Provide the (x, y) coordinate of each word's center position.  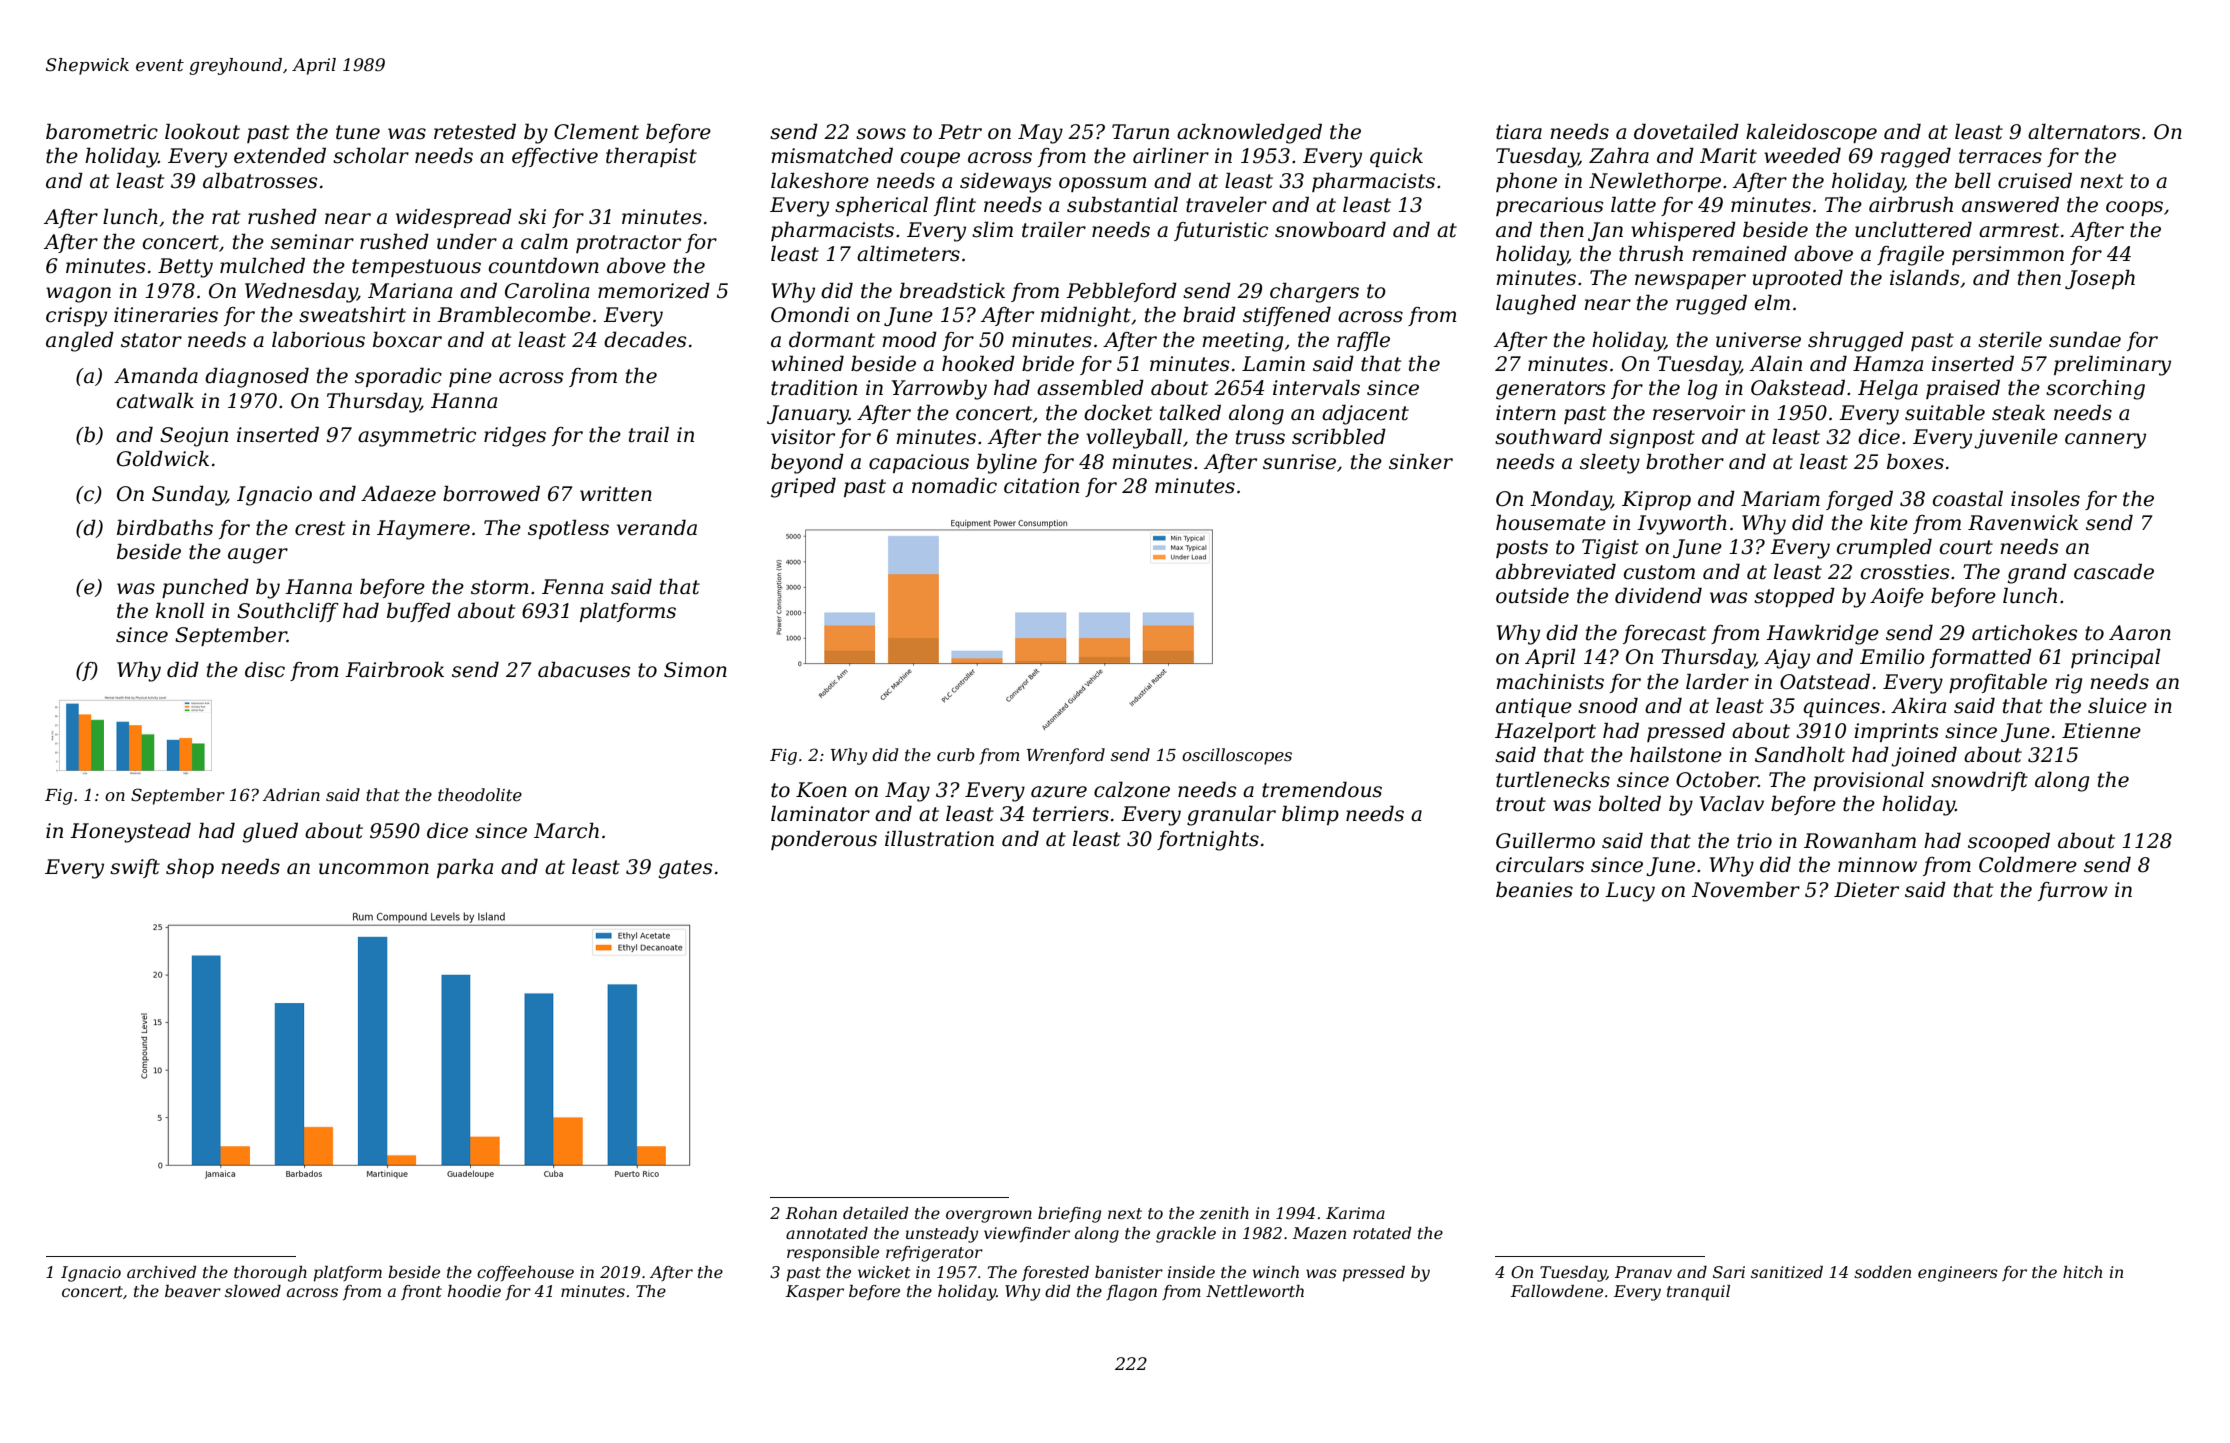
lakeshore (820, 180)
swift (135, 868)
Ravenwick (2023, 522)
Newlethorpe (1655, 182)
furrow (2073, 891)
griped (803, 487)
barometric (102, 131)
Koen (821, 790)
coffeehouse (525, 1274)
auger (258, 556)
